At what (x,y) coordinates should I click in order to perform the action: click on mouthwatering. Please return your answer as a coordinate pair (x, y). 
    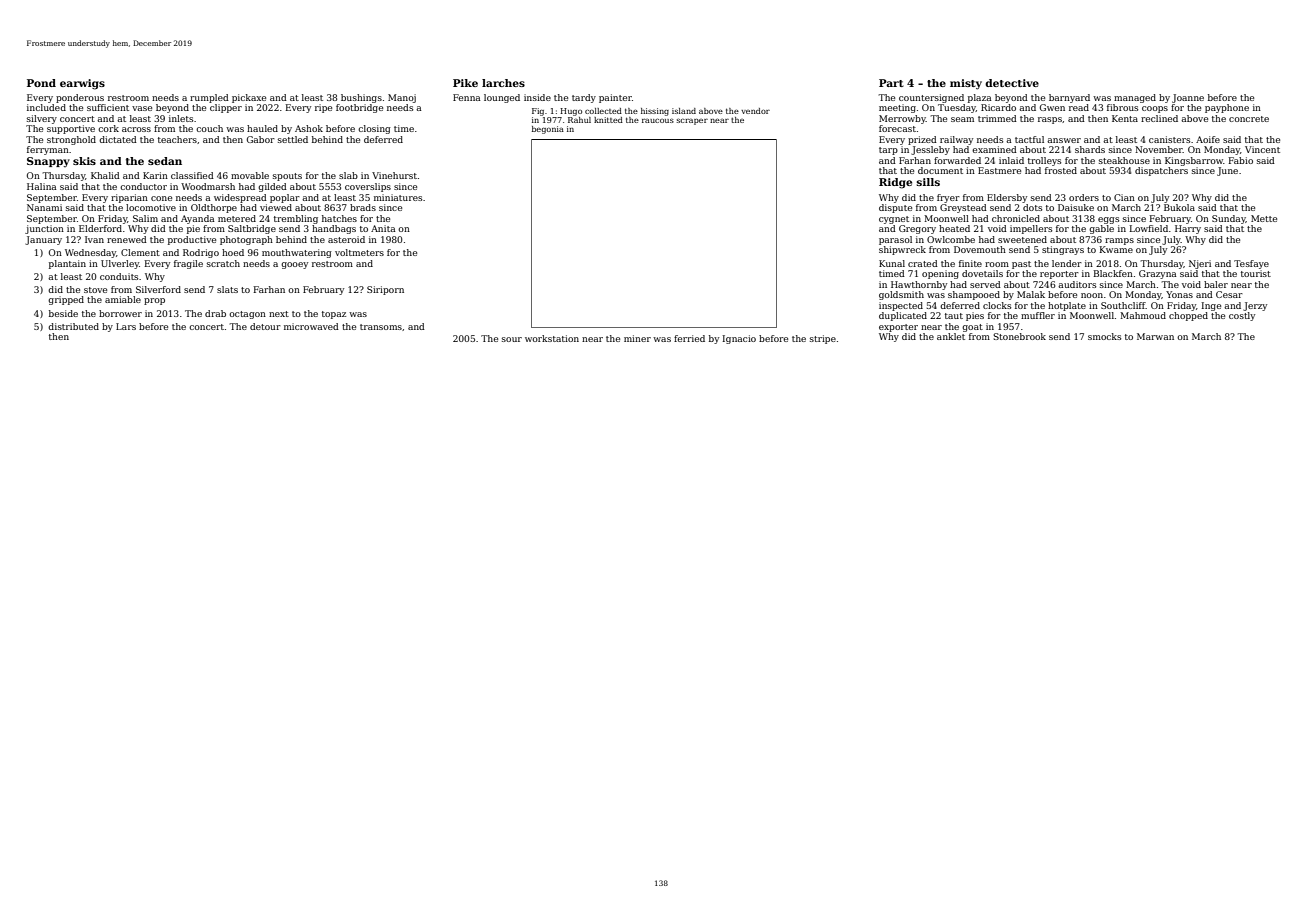
    Looking at the image, I should click on (297, 253).
